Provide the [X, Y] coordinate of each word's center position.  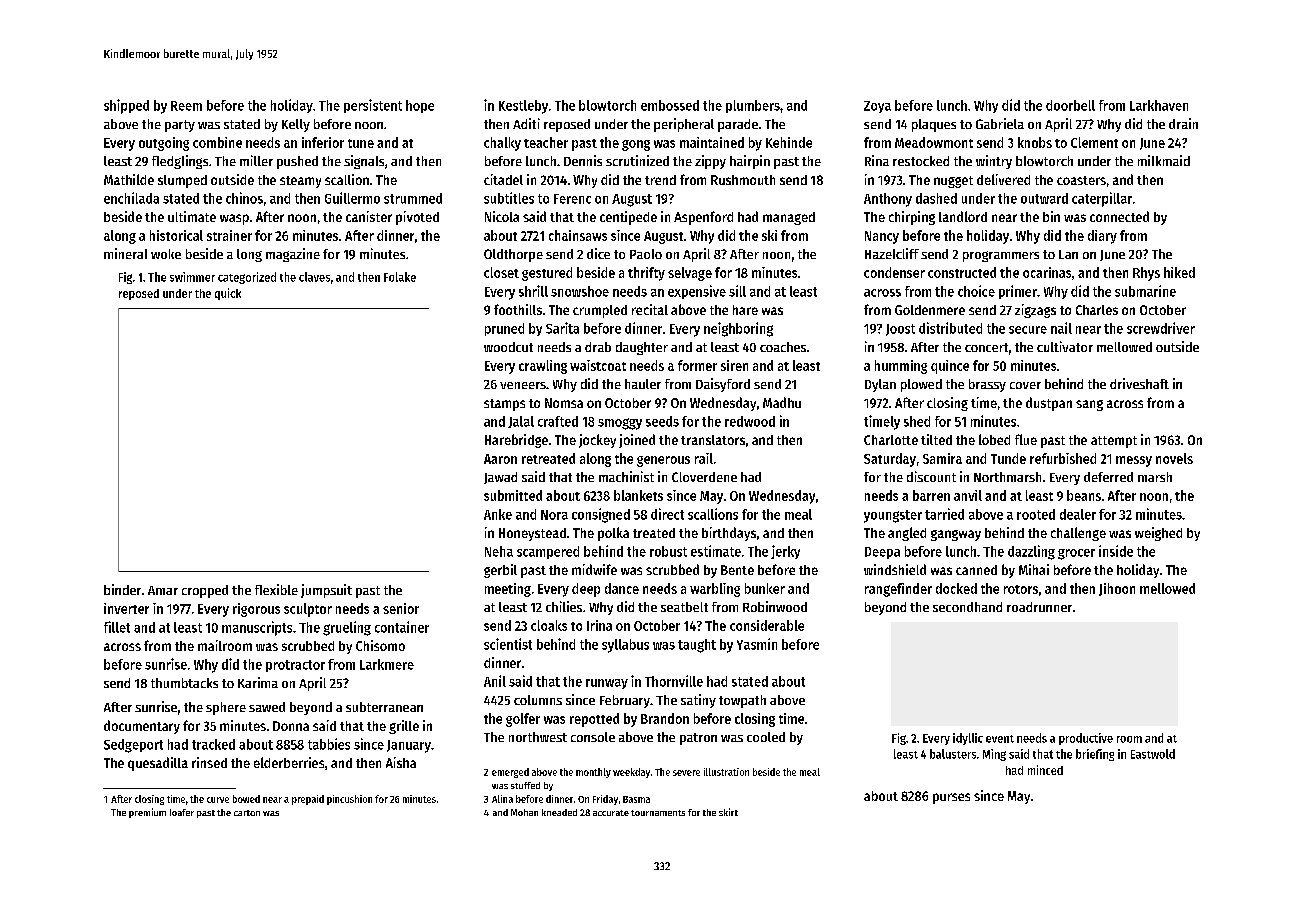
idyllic [968, 739]
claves [314, 277]
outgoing [164, 144]
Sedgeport [133, 746]
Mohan [524, 812]
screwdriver [1161, 328]
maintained [712, 142]
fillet [117, 627]
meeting [508, 590]
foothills [518, 309]
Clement [1094, 142]
